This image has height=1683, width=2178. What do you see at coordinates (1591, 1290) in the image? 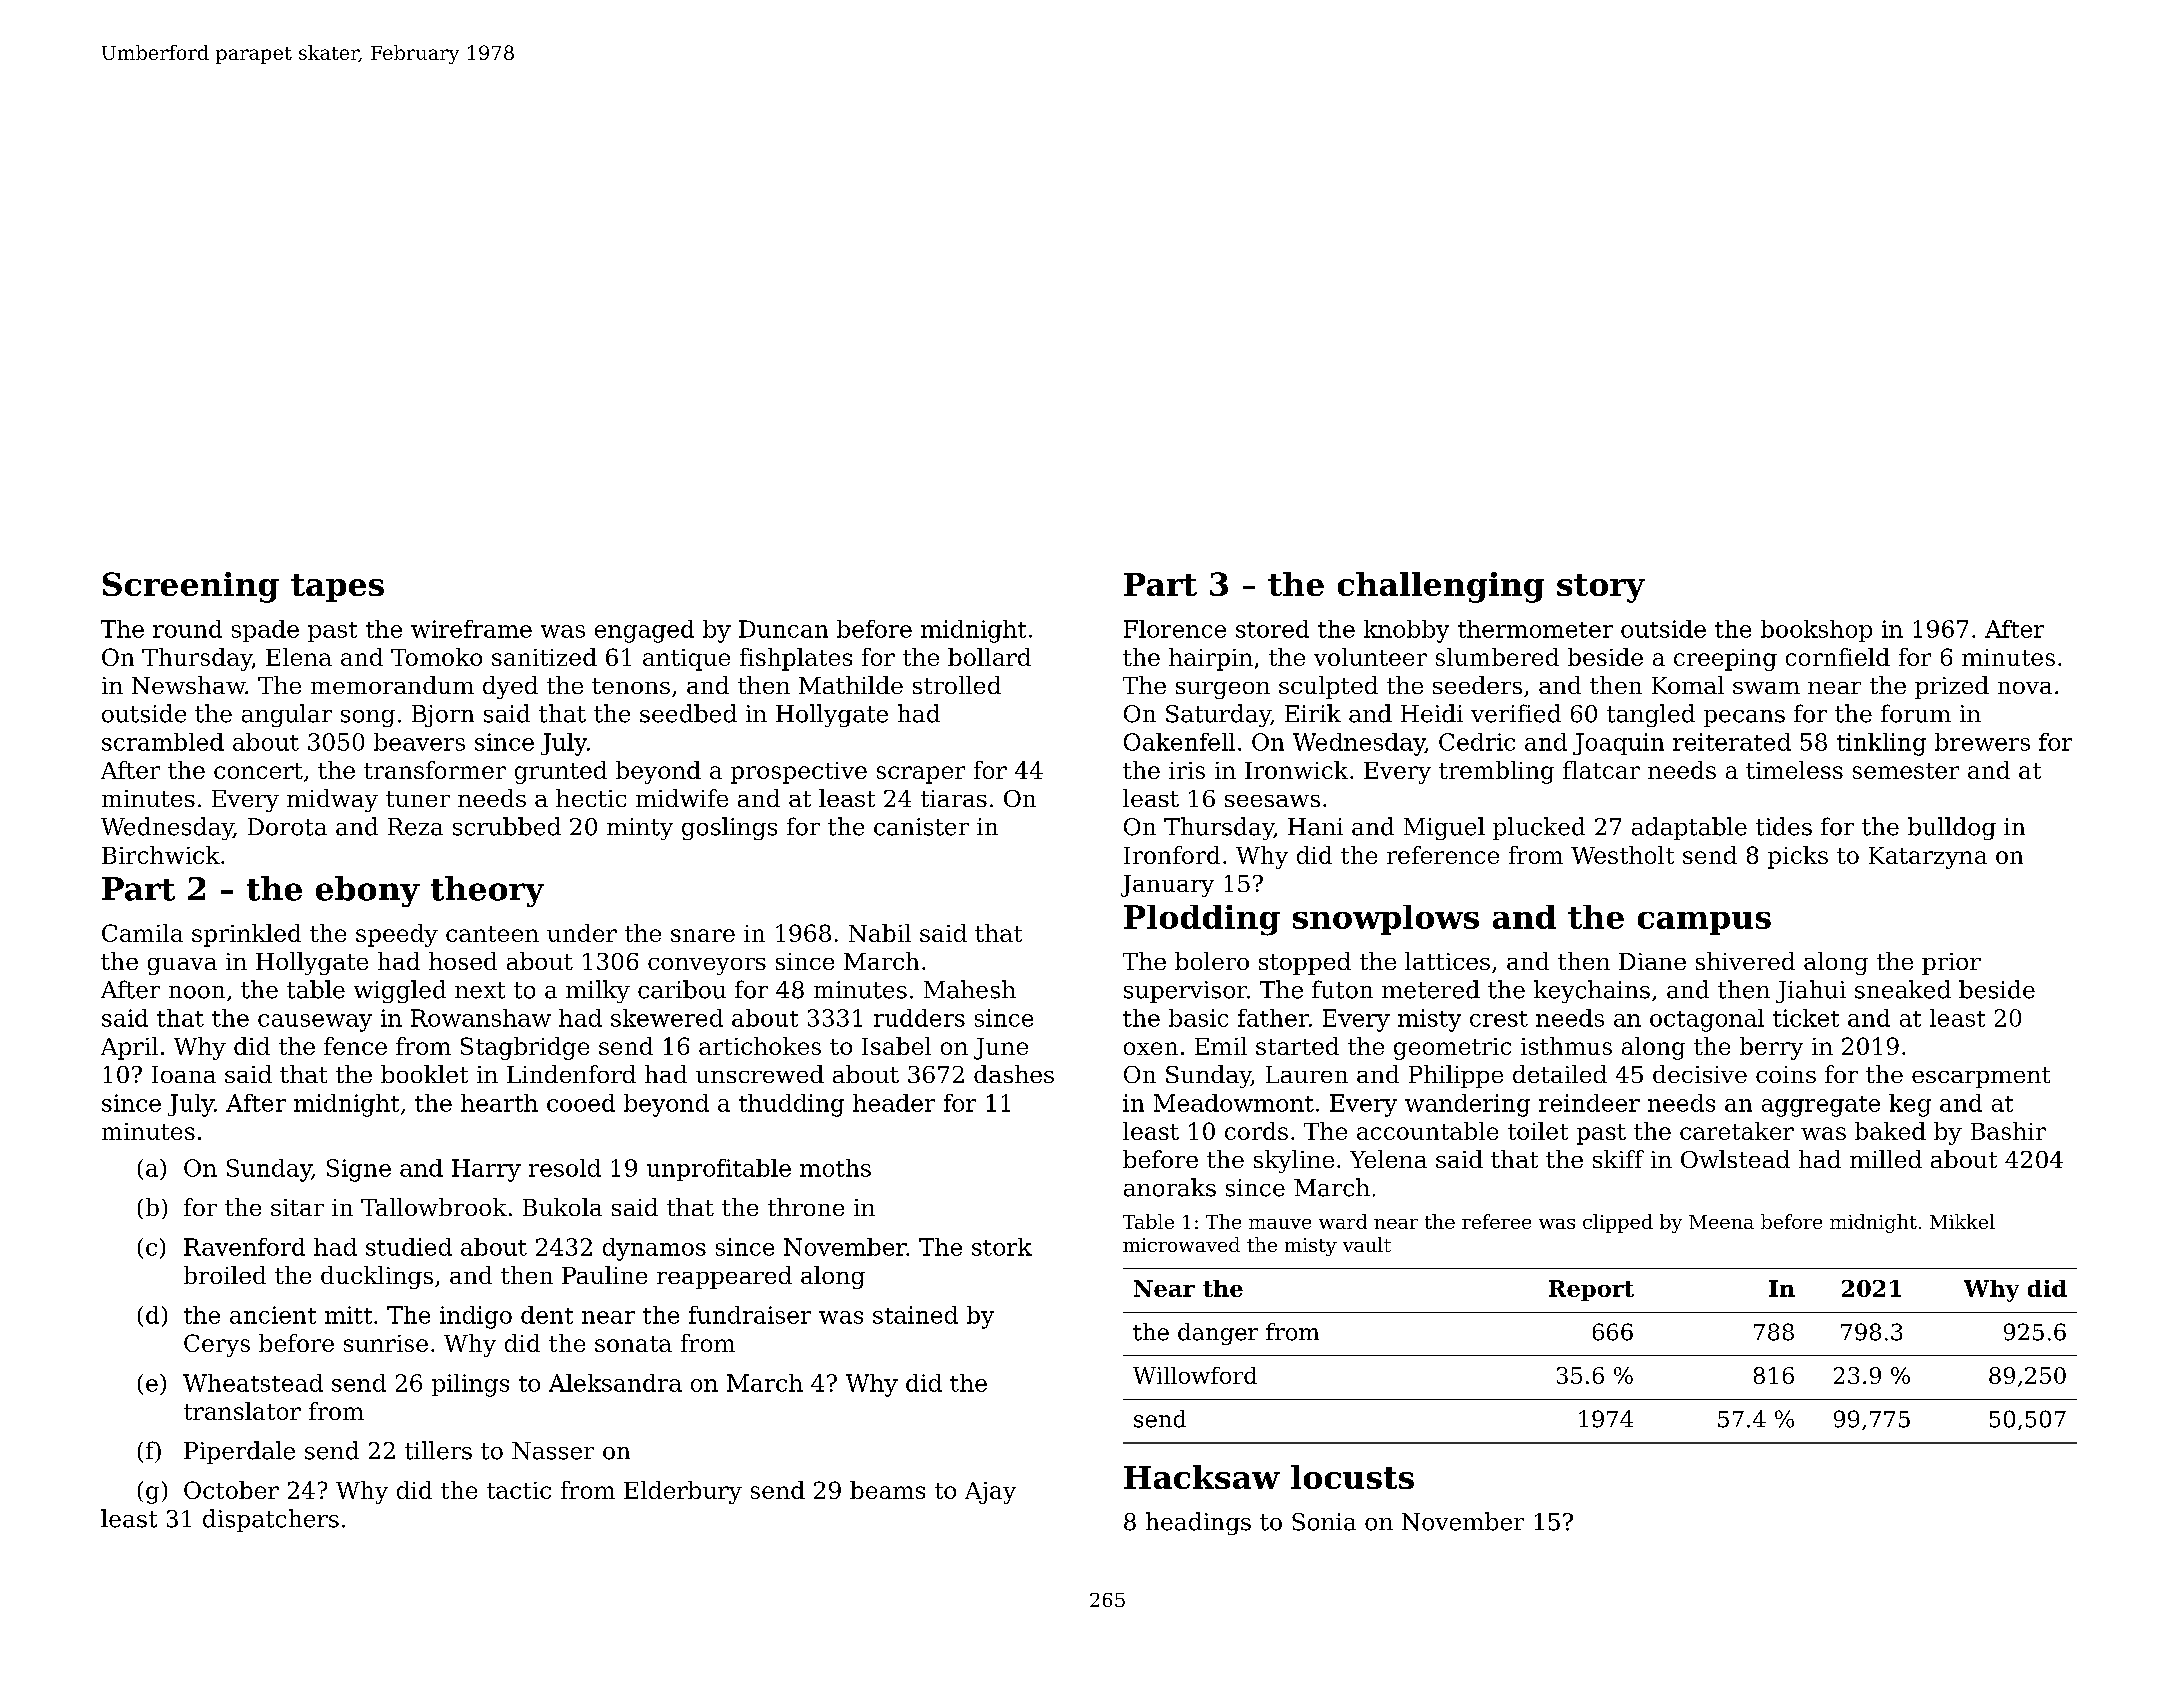
I see `Report` at bounding box center [1591, 1290].
